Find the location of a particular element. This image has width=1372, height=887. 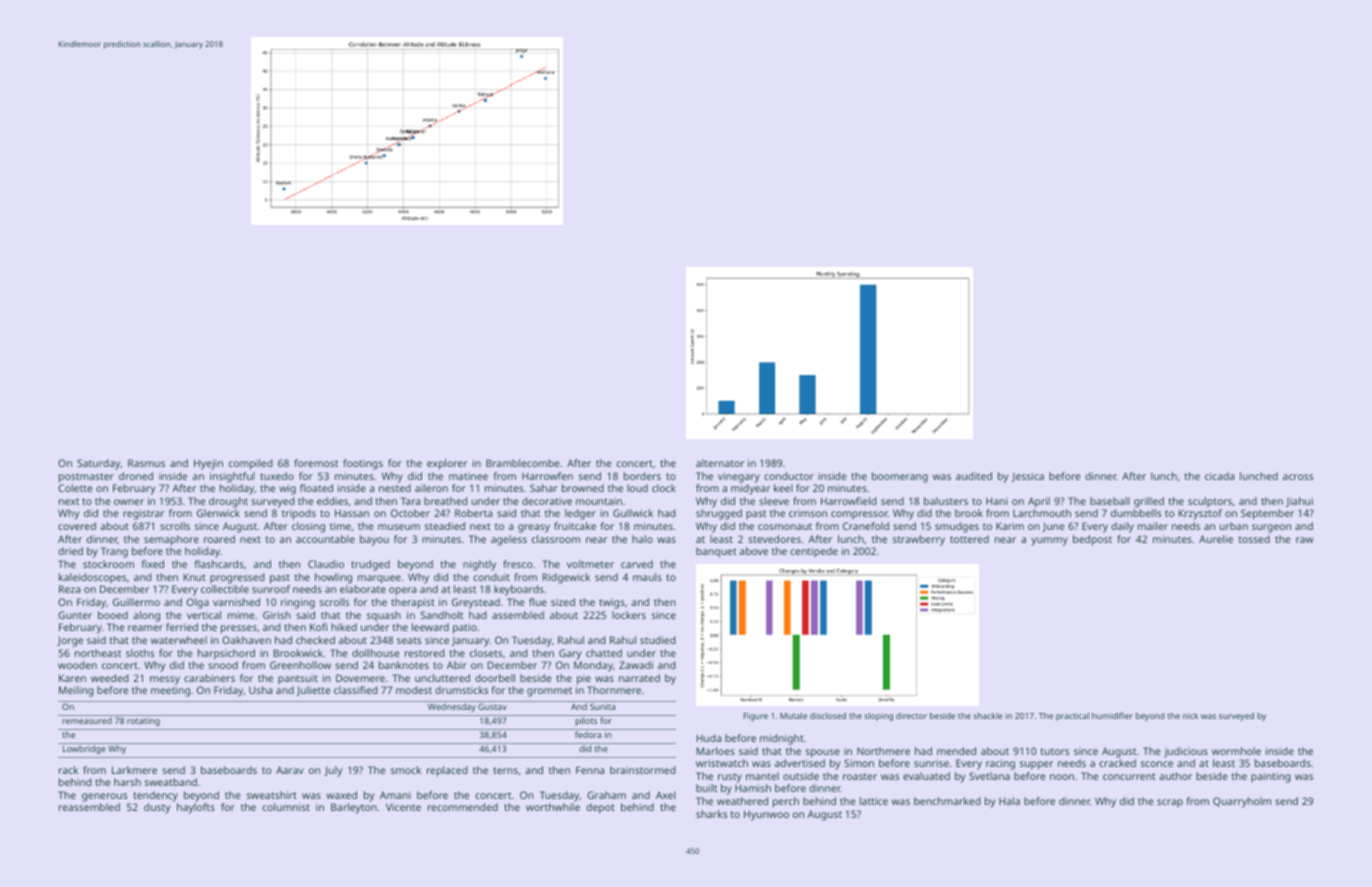

borders is located at coordinates (642, 476).
